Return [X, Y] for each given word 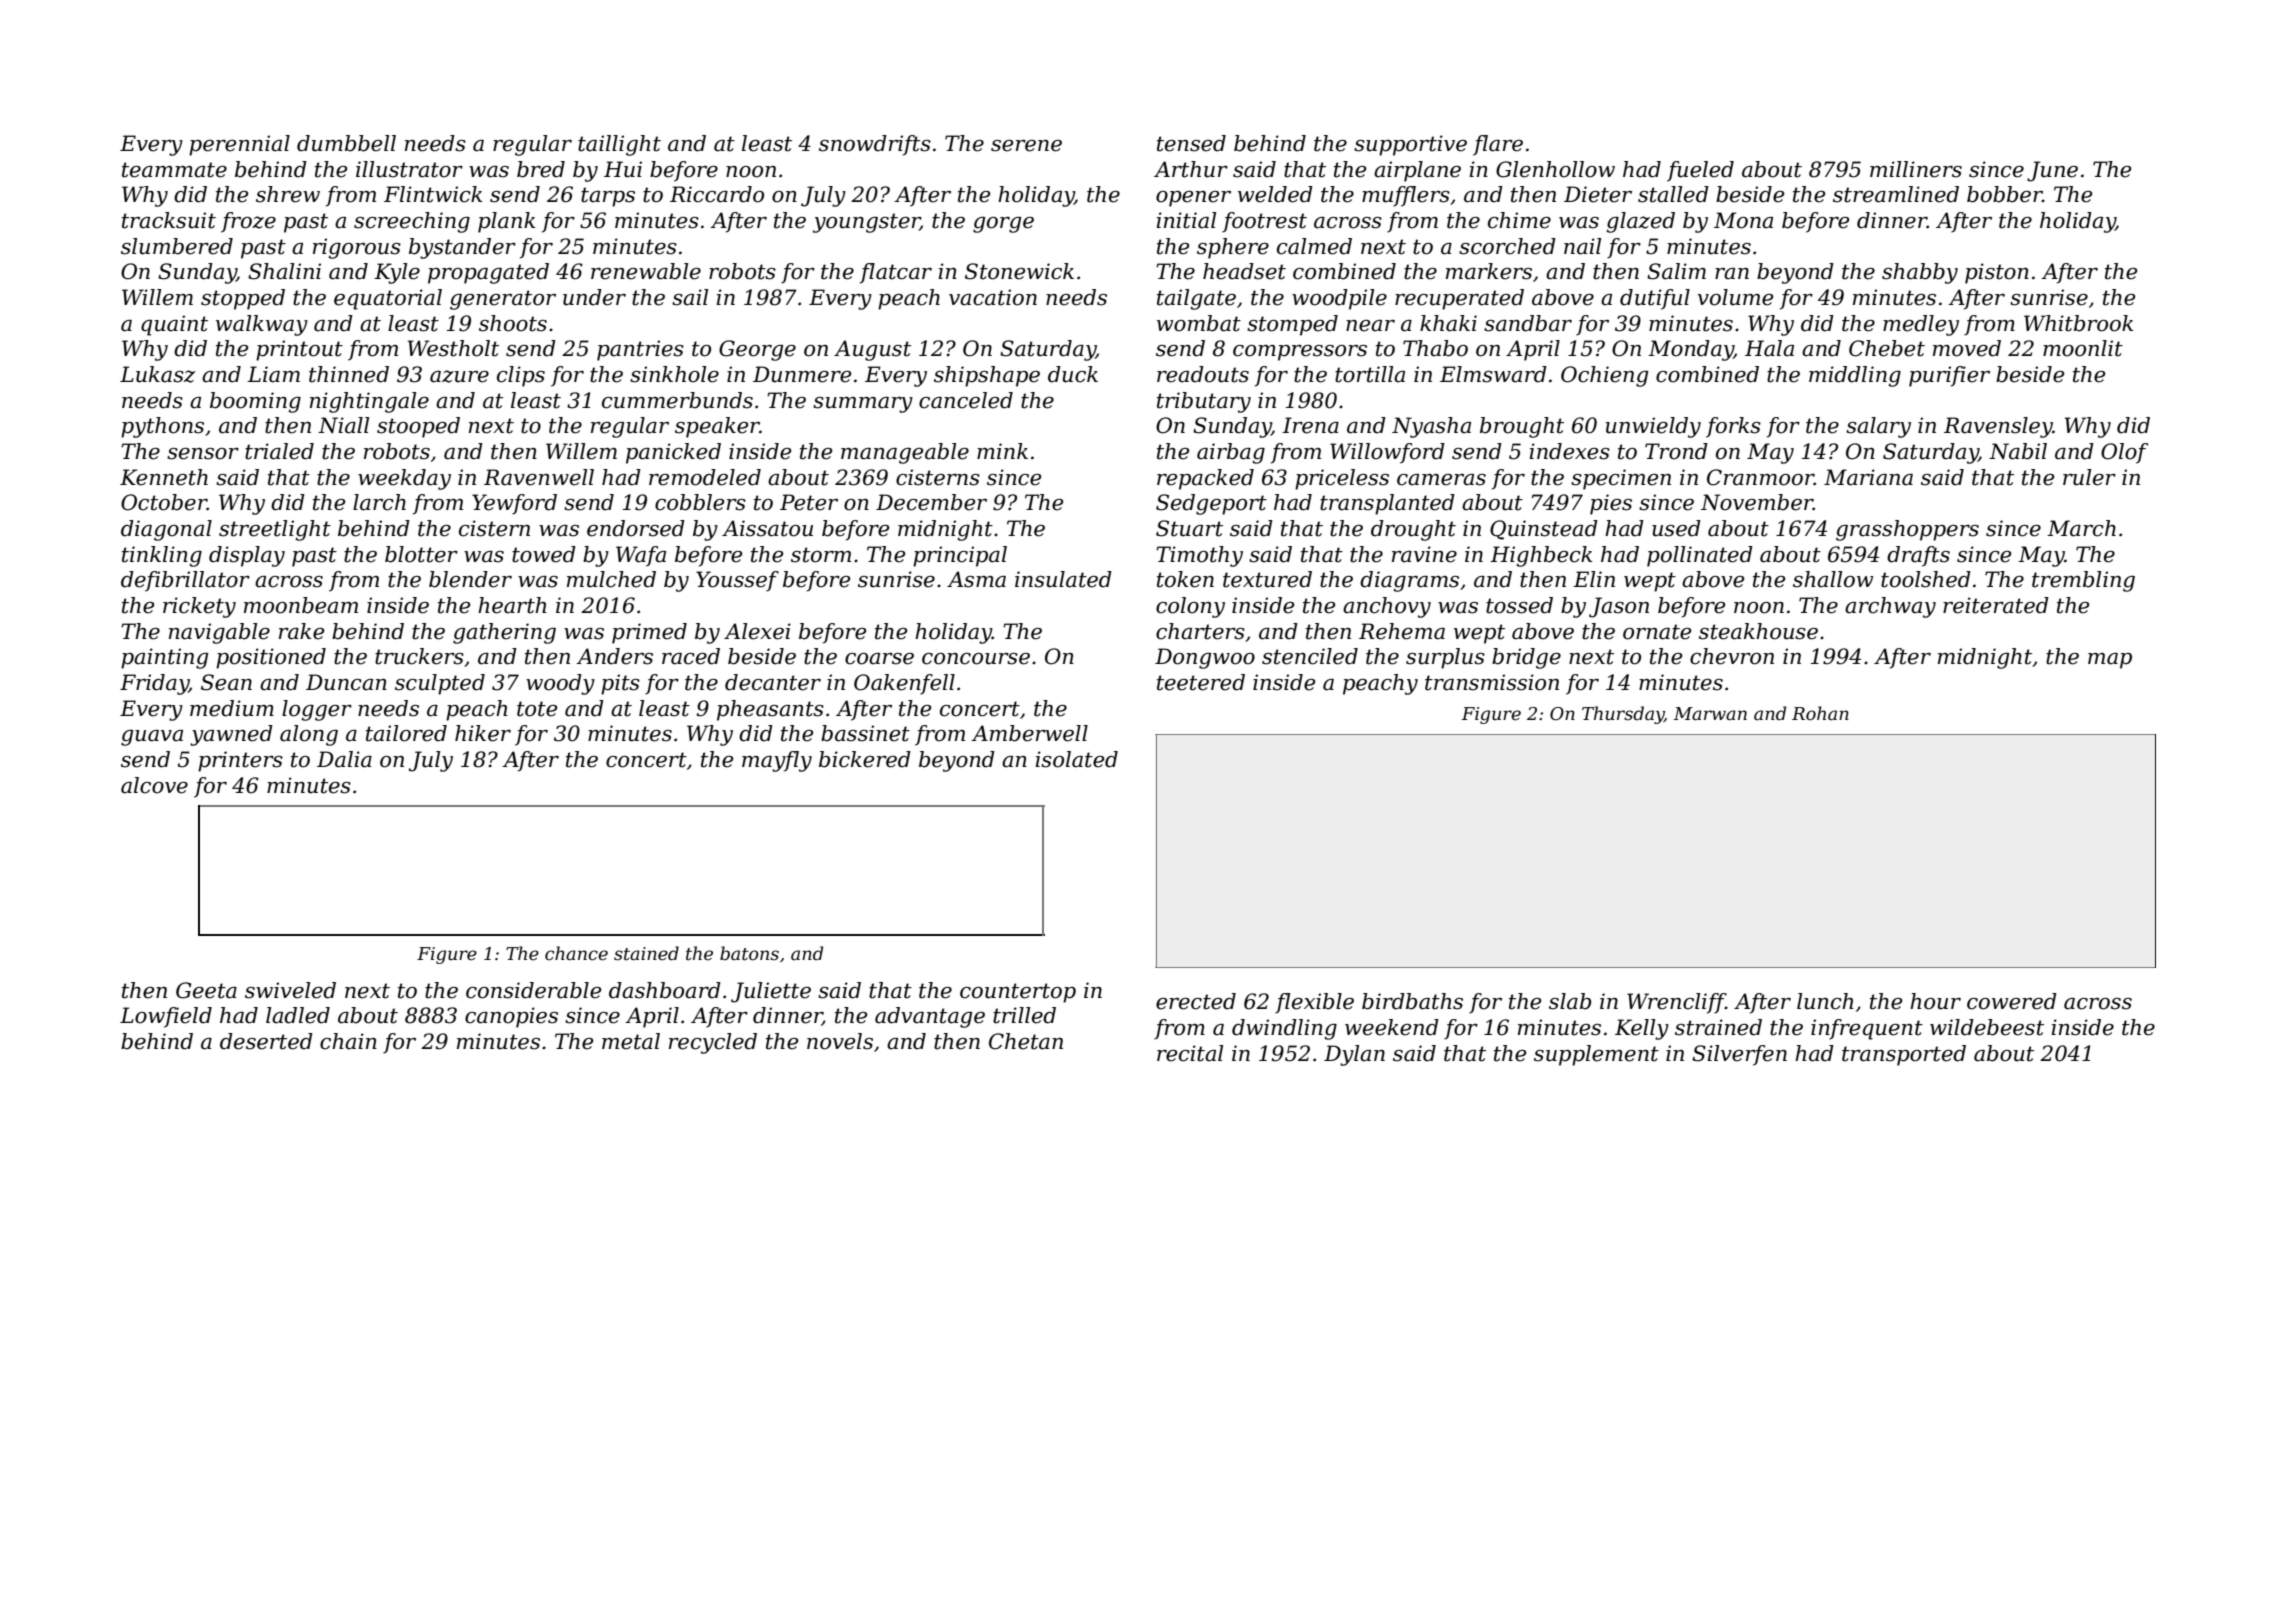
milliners [1916, 169]
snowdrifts [875, 145]
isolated [1076, 759]
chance [576, 953]
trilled [1024, 1015]
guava [152, 738]
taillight [619, 145]
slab [1570, 1001]
